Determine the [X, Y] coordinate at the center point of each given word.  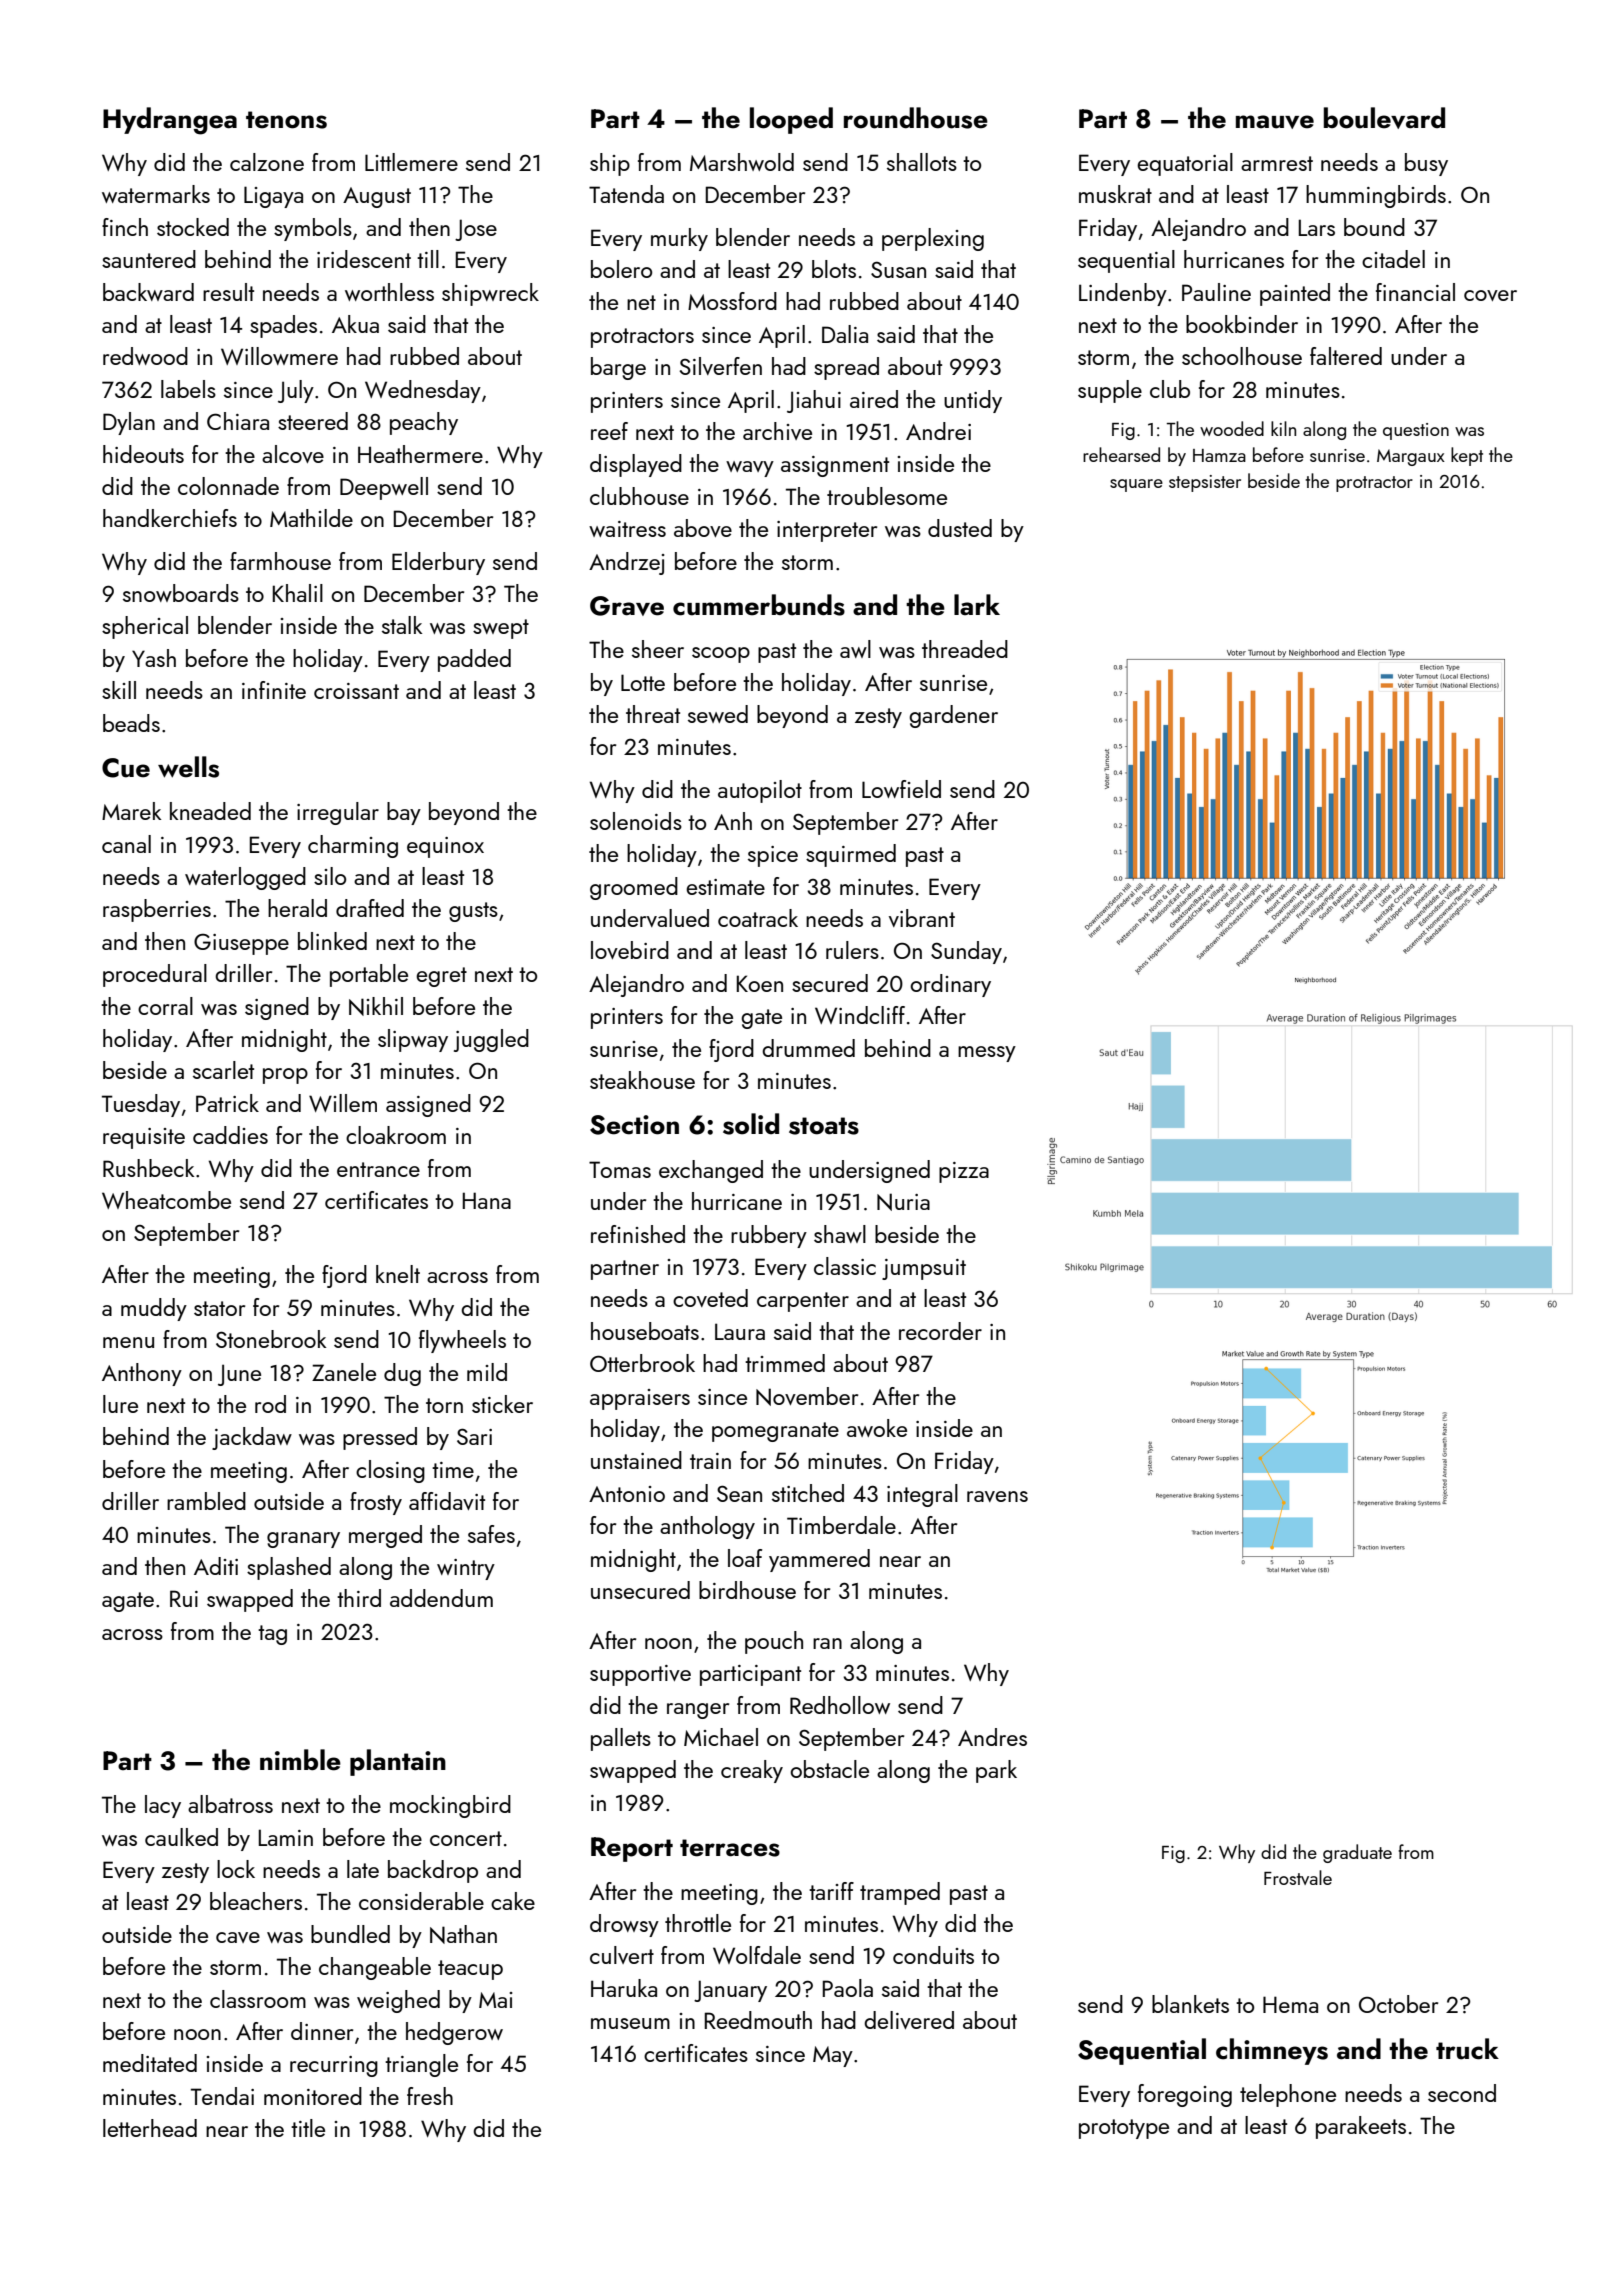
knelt [398, 1274]
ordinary [950, 985]
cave [238, 1937]
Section [634, 1125]
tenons [286, 120]
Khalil [298, 593]
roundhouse [916, 118]
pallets [621, 1739]
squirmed [851, 855]
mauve [1275, 122]
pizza [964, 1172]
